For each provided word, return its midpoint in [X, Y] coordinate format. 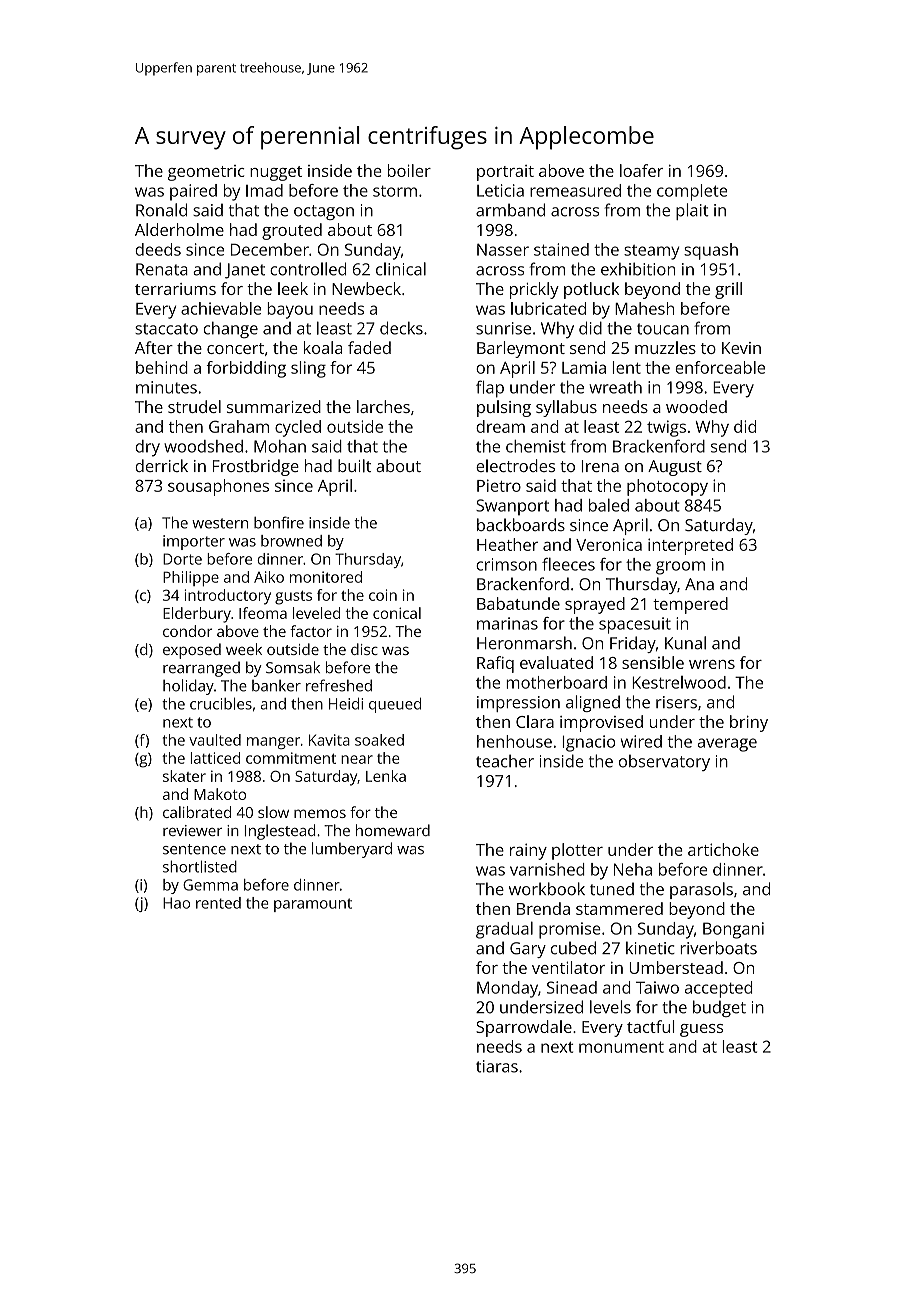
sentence [194, 849]
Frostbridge [256, 467]
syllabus [566, 408]
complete [692, 192]
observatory [664, 763]
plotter [577, 851]
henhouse [514, 741]
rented [218, 903]
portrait [505, 173]
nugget [276, 173]
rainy [528, 851]
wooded [696, 406]
